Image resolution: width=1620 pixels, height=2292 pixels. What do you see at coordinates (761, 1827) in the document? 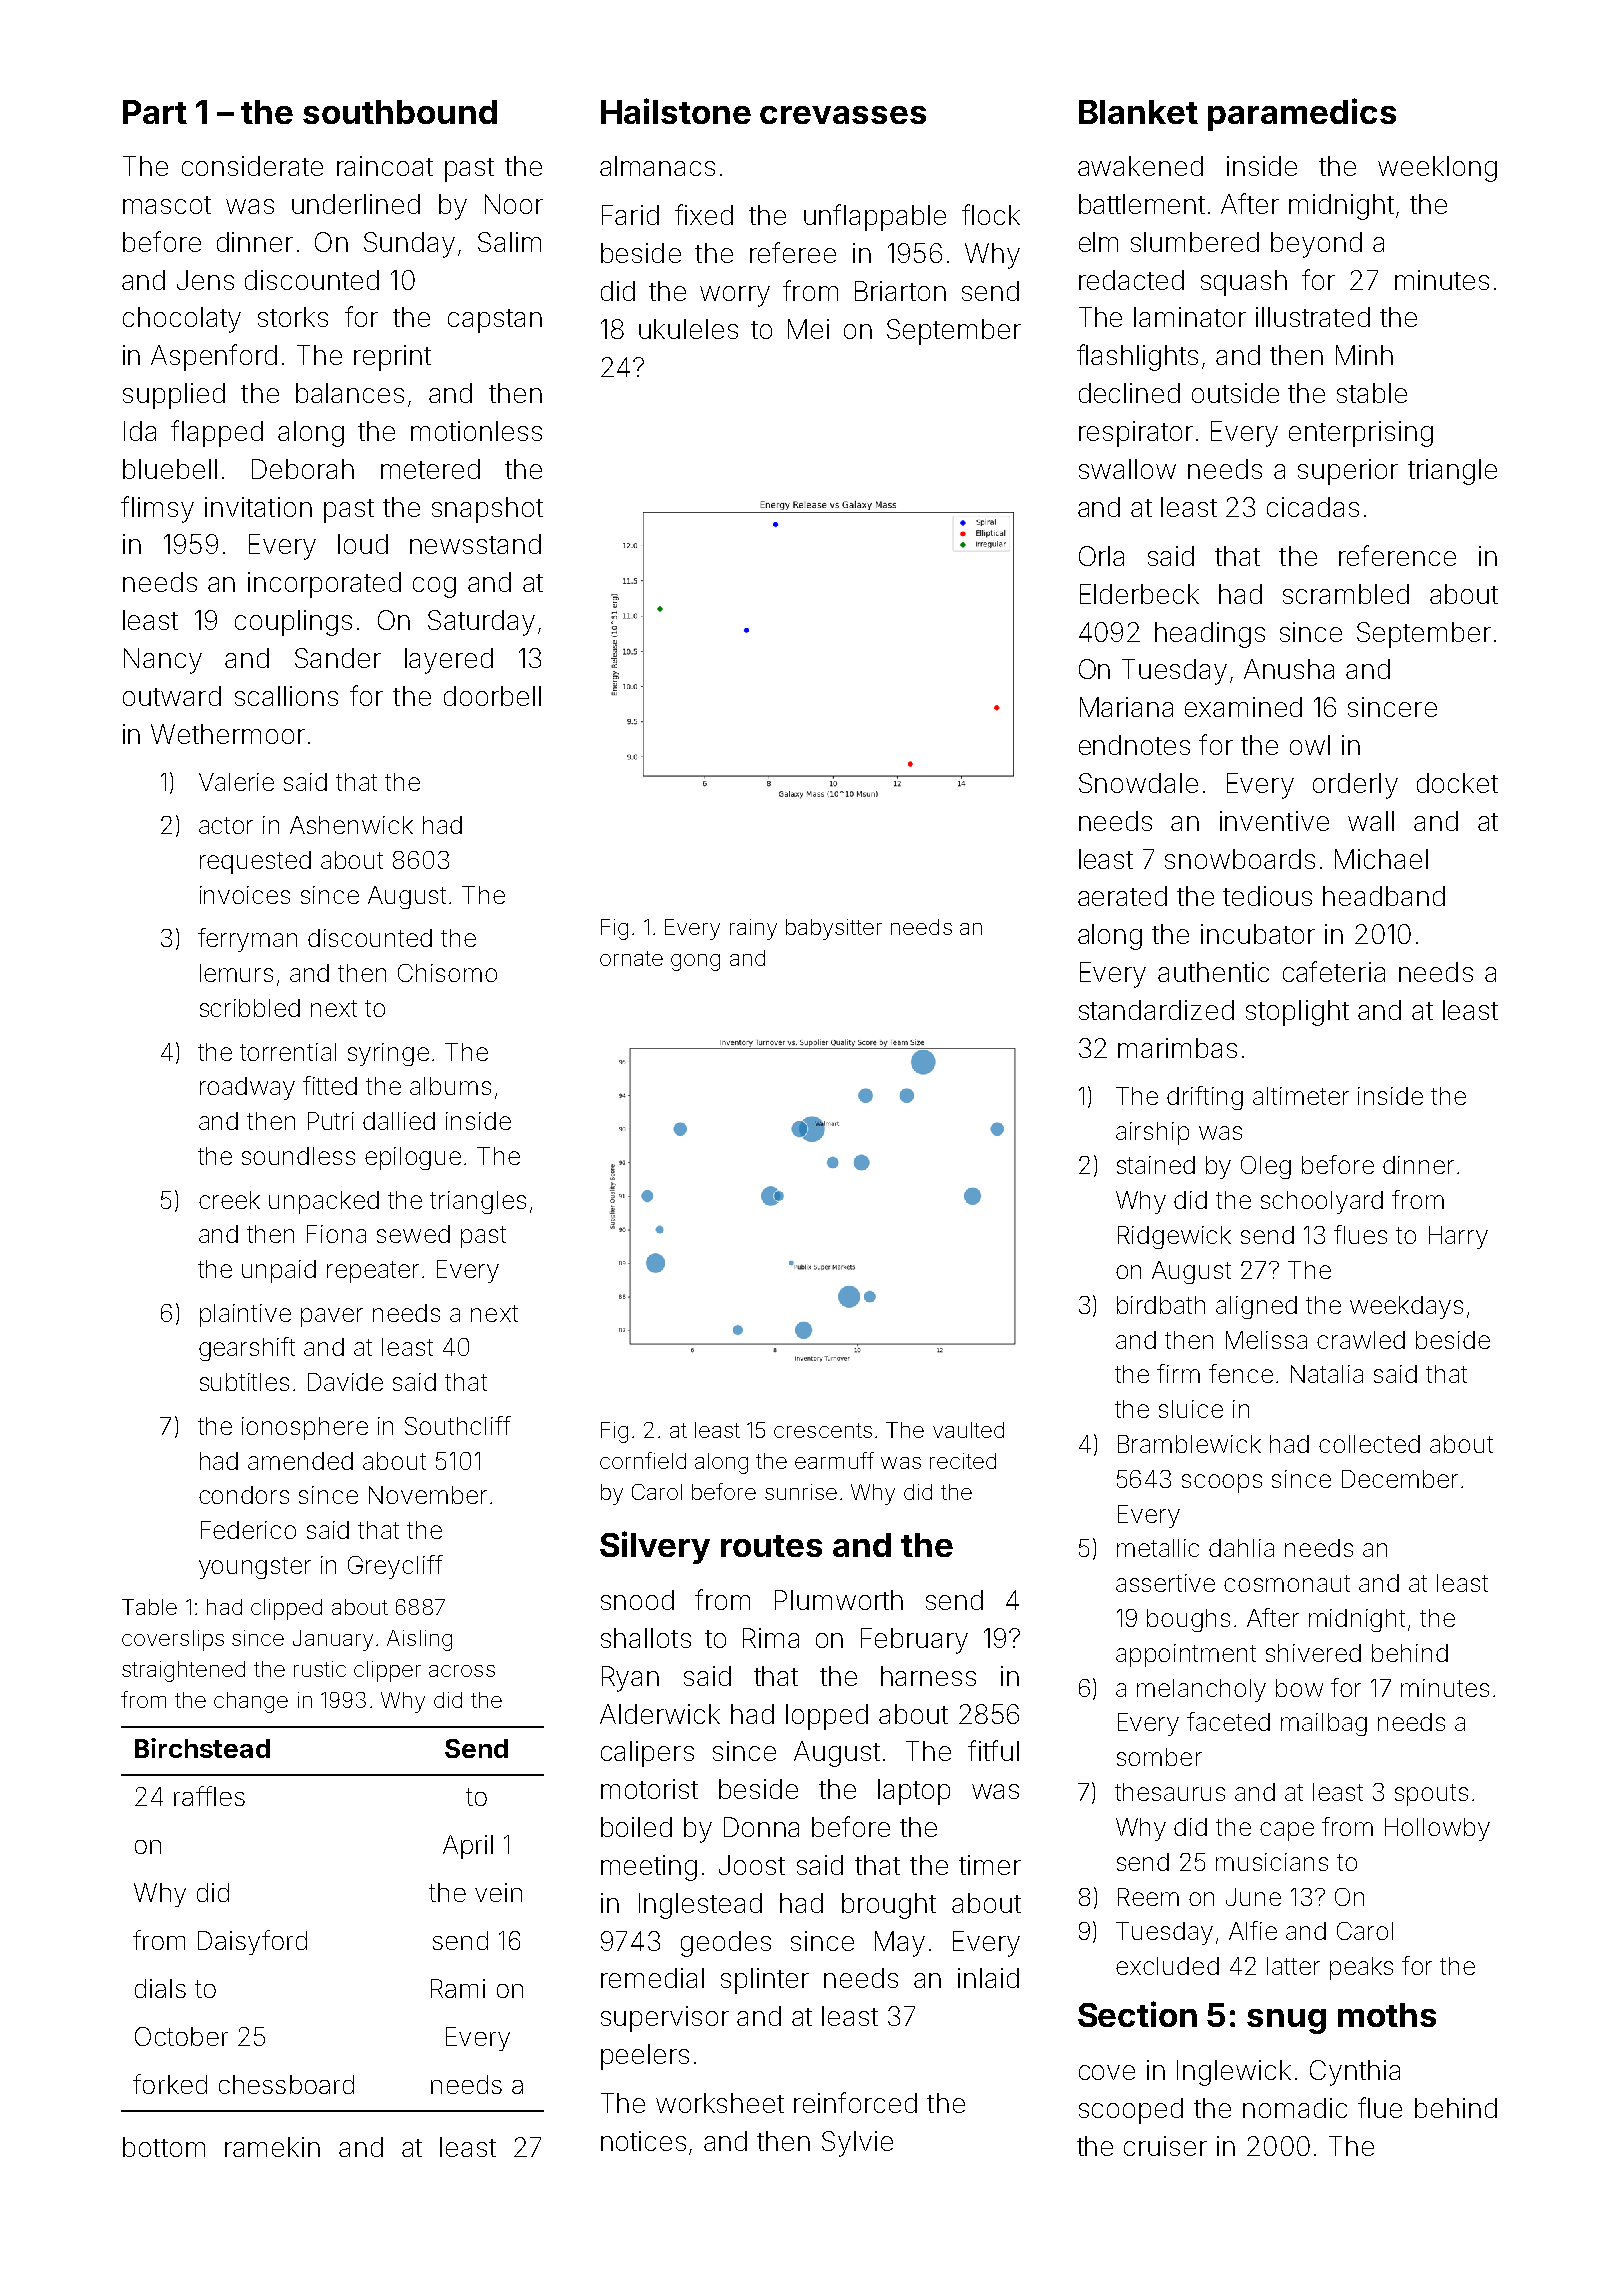
I see `Donna` at bounding box center [761, 1827].
